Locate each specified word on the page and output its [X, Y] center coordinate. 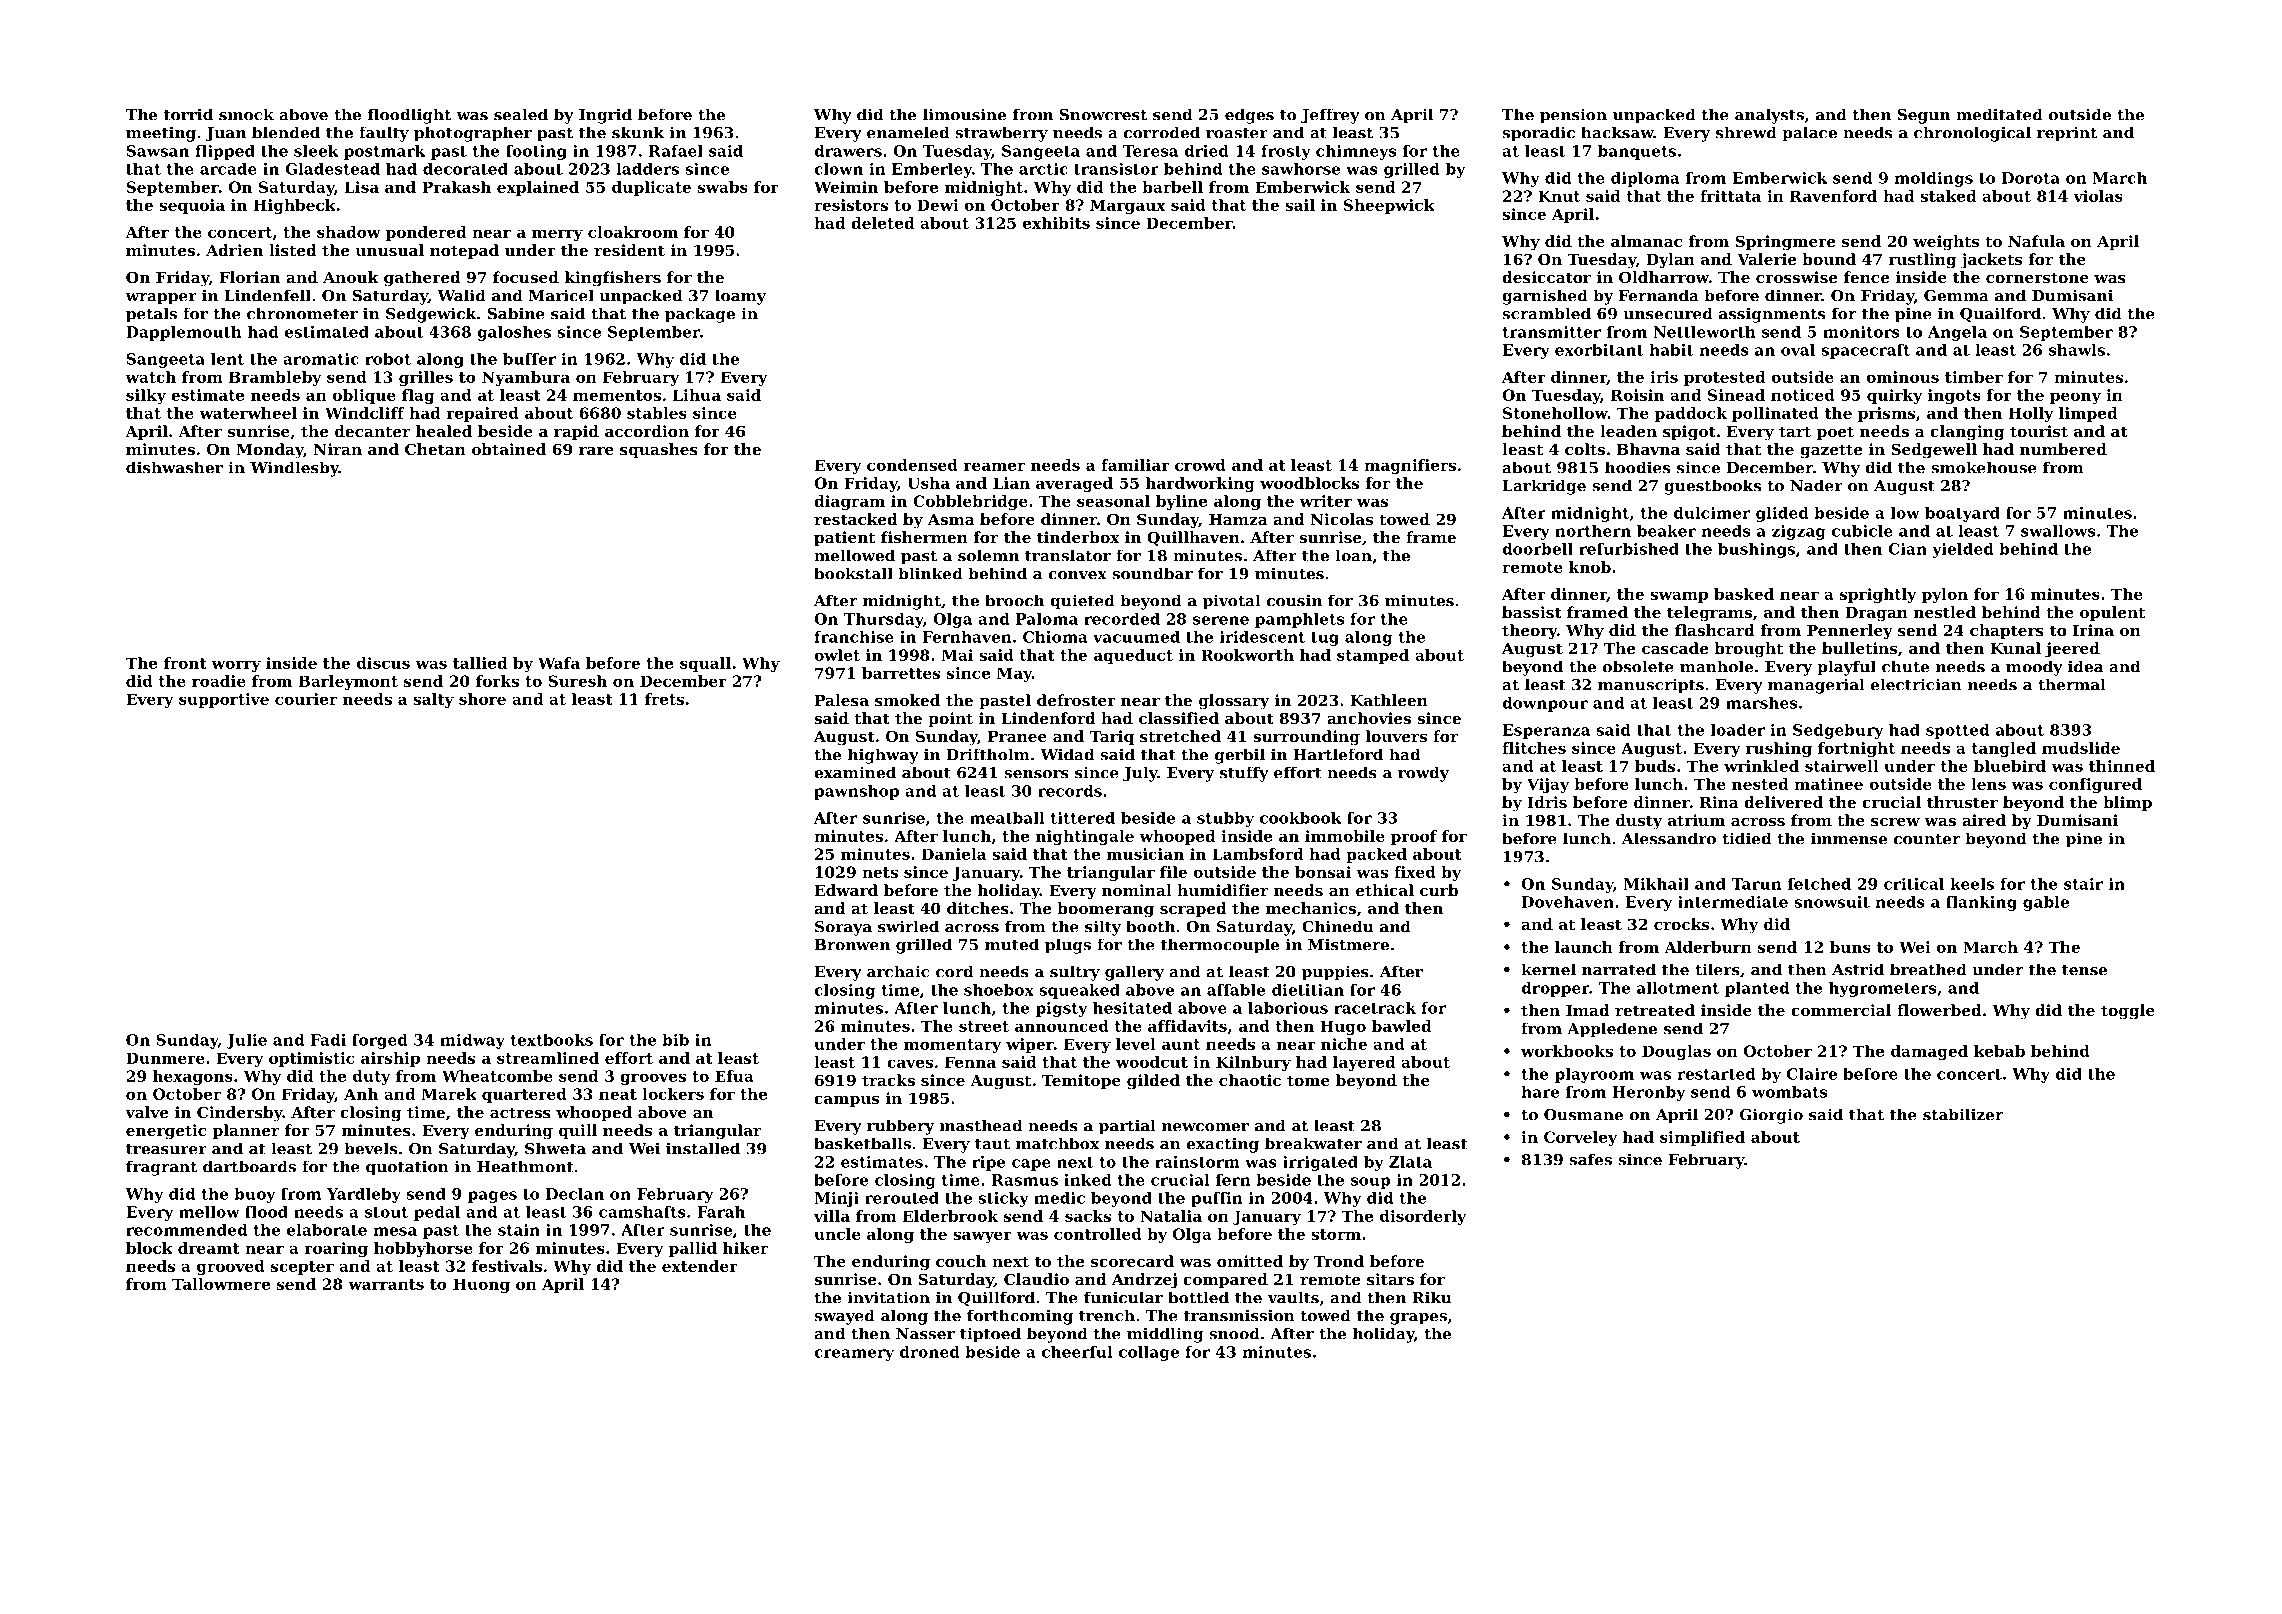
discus [383, 663]
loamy [740, 297]
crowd [1200, 465]
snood [1234, 1333]
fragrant [161, 1168]
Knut [1559, 196]
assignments [1772, 315]
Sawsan [158, 151]
